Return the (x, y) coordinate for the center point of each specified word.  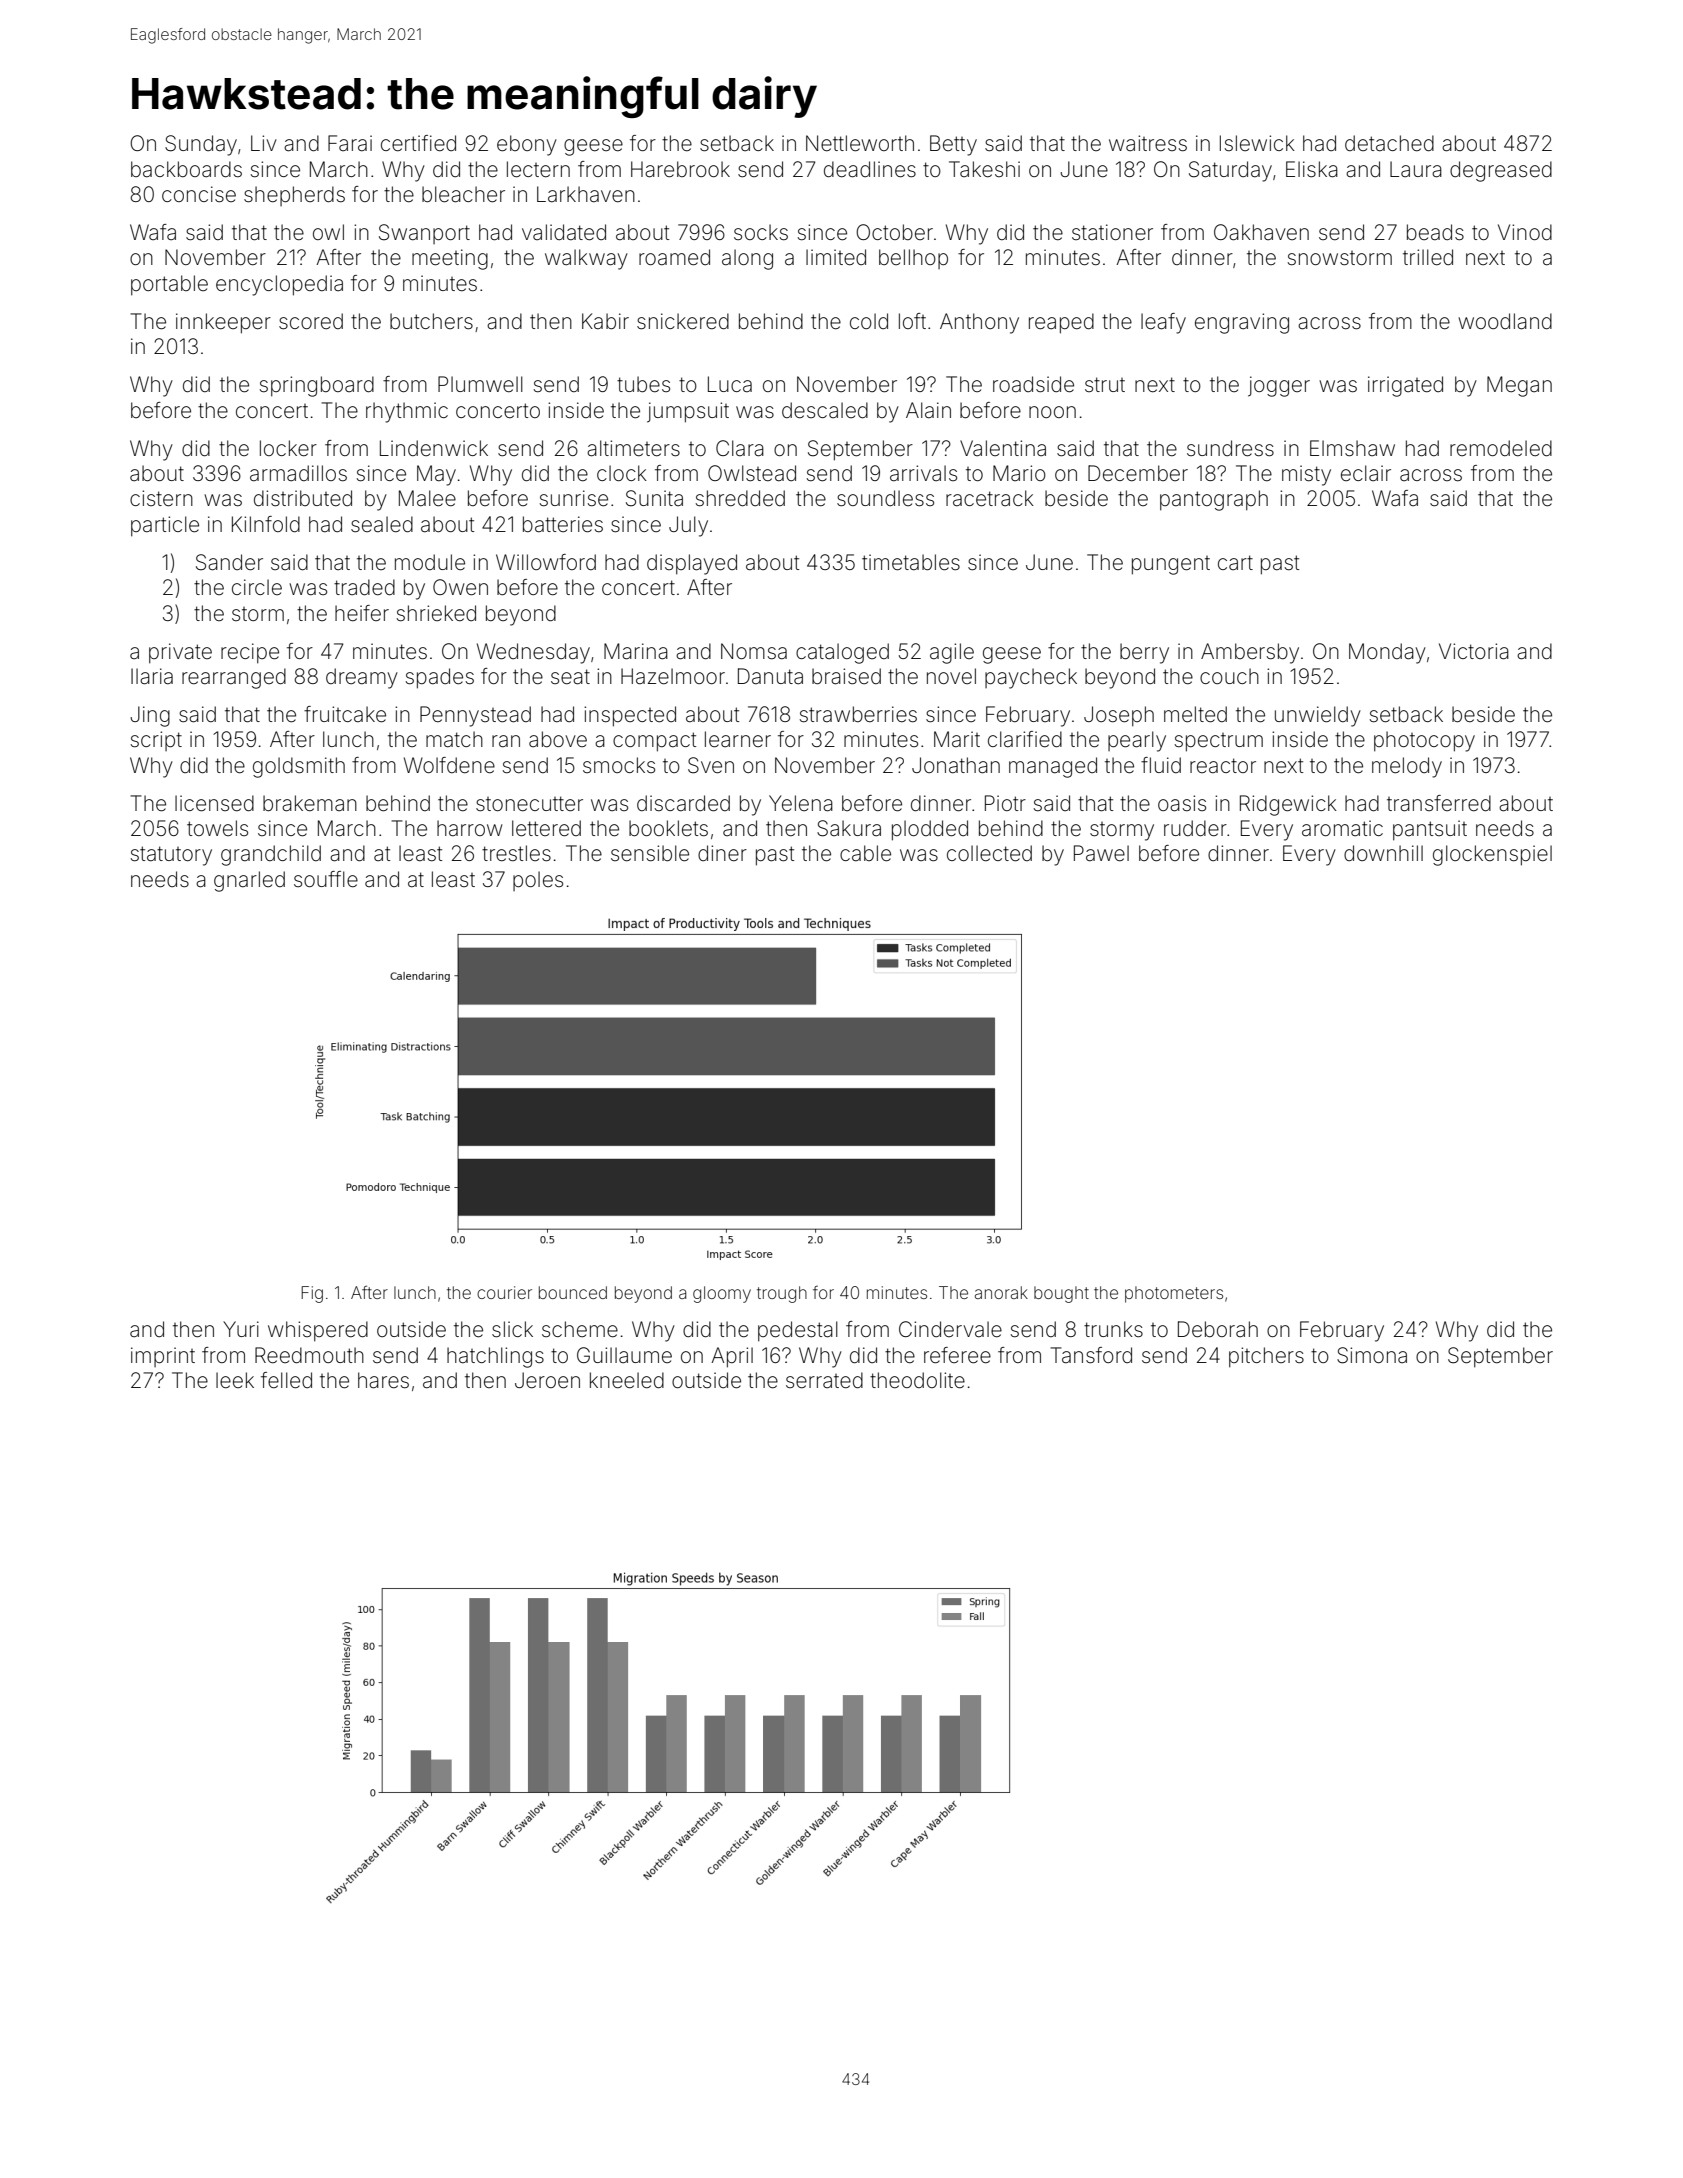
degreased (1501, 171)
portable (169, 285)
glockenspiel (1492, 855)
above (558, 739)
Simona (1372, 1355)
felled (286, 1380)
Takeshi (984, 169)
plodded (930, 830)
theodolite (917, 1380)
